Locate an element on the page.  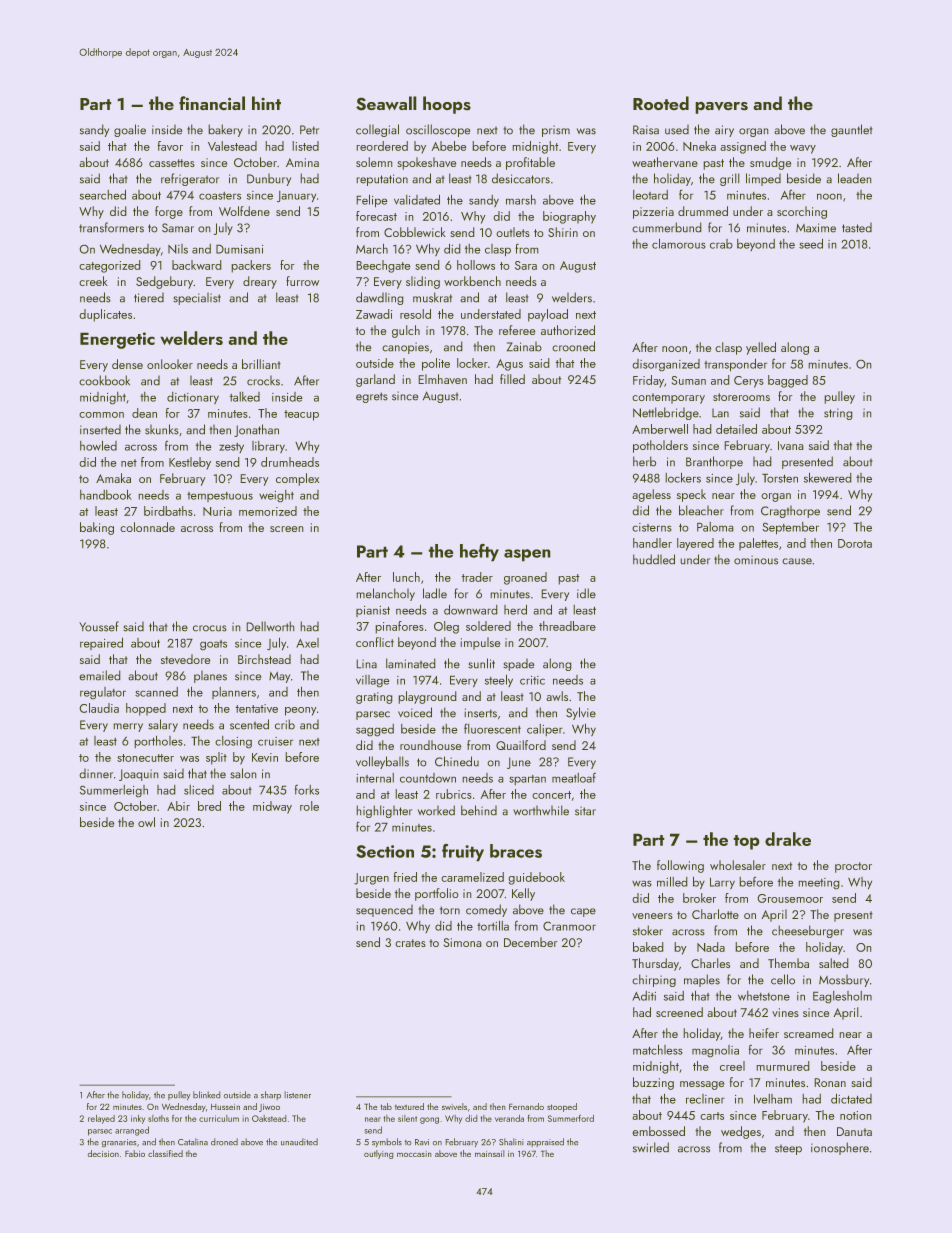
searched is located at coordinates (103, 195).
